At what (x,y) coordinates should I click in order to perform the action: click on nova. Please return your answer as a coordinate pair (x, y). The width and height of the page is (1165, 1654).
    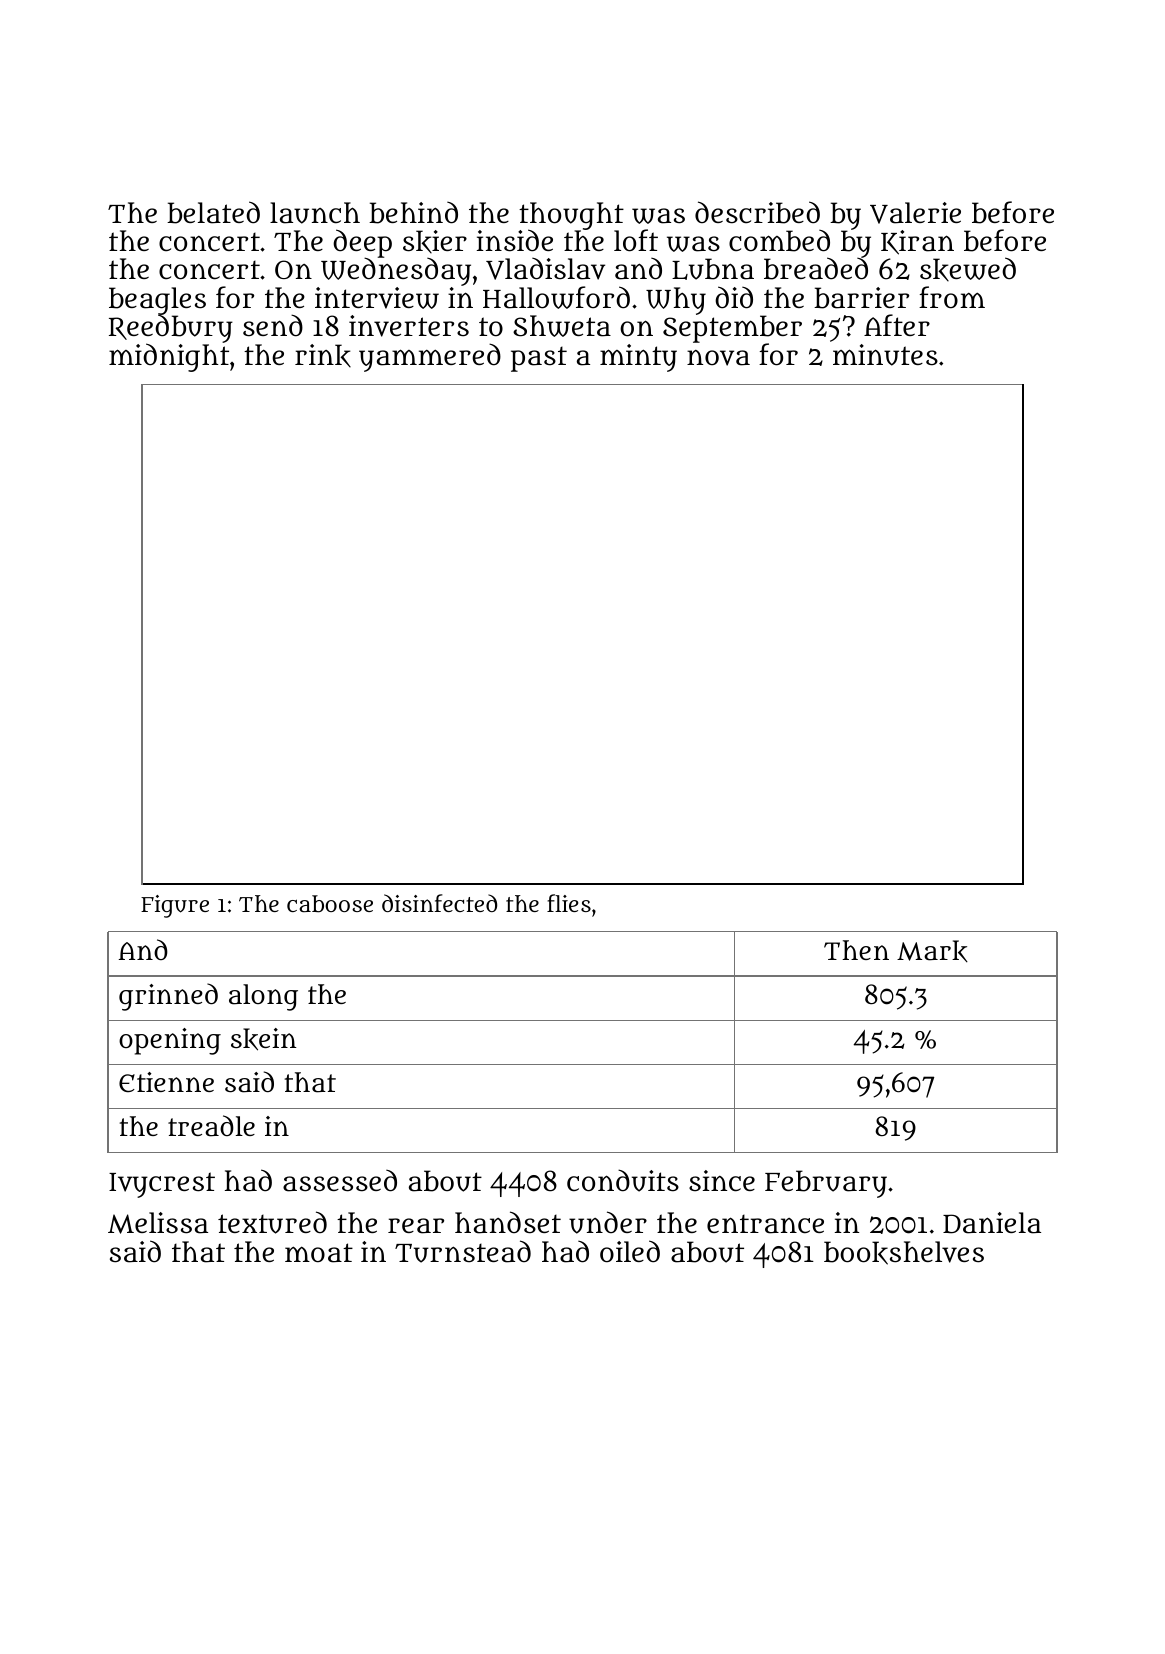
    Looking at the image, I should click on (718, 358).
